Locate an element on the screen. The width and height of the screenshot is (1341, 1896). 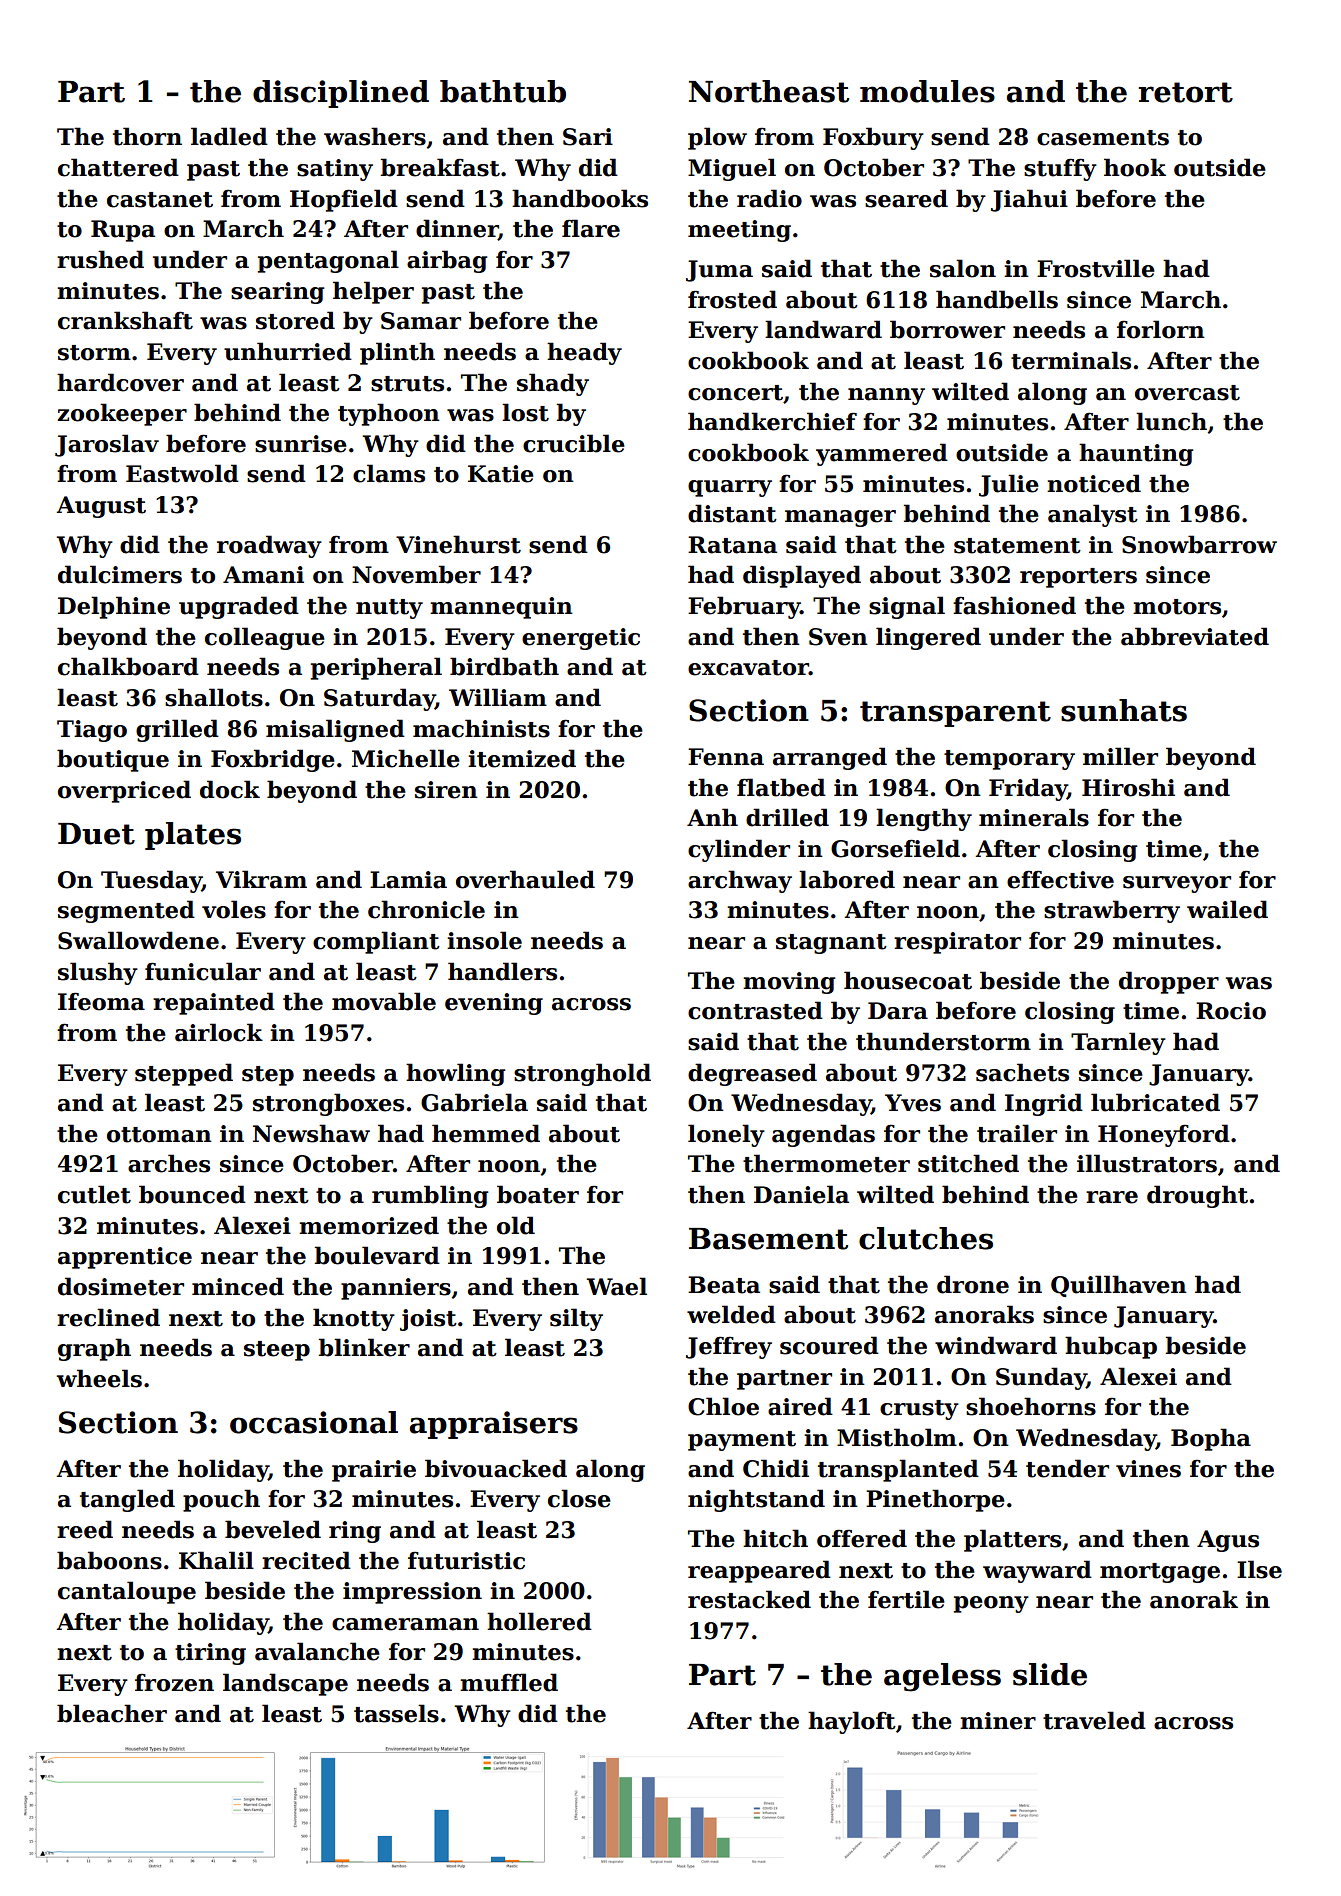
mortgage is located at coordinates (1160, 1573).
